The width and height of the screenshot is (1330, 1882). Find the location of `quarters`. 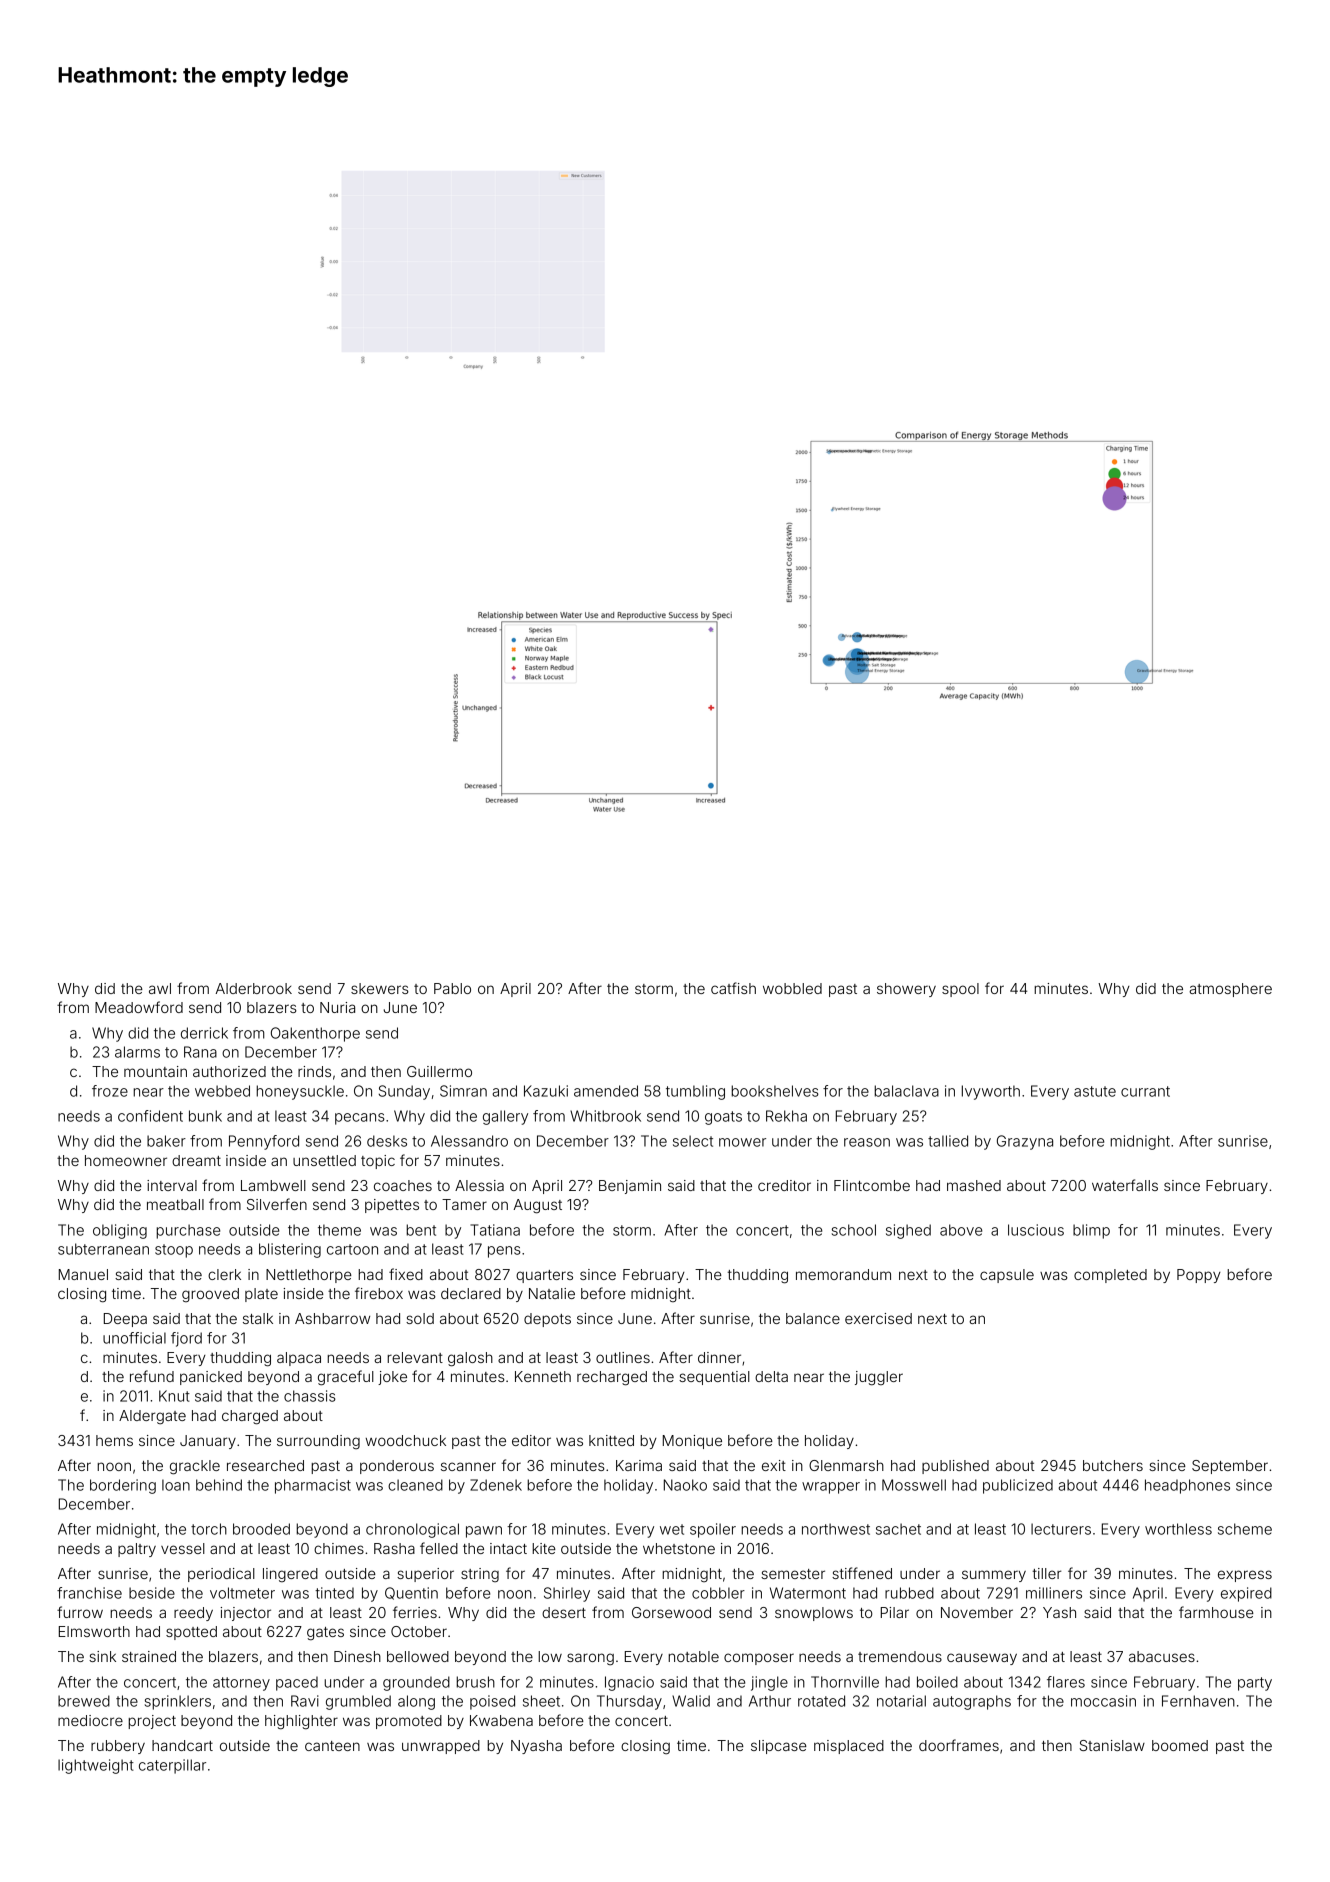

quarters is located at coordinates (544, 1276).
